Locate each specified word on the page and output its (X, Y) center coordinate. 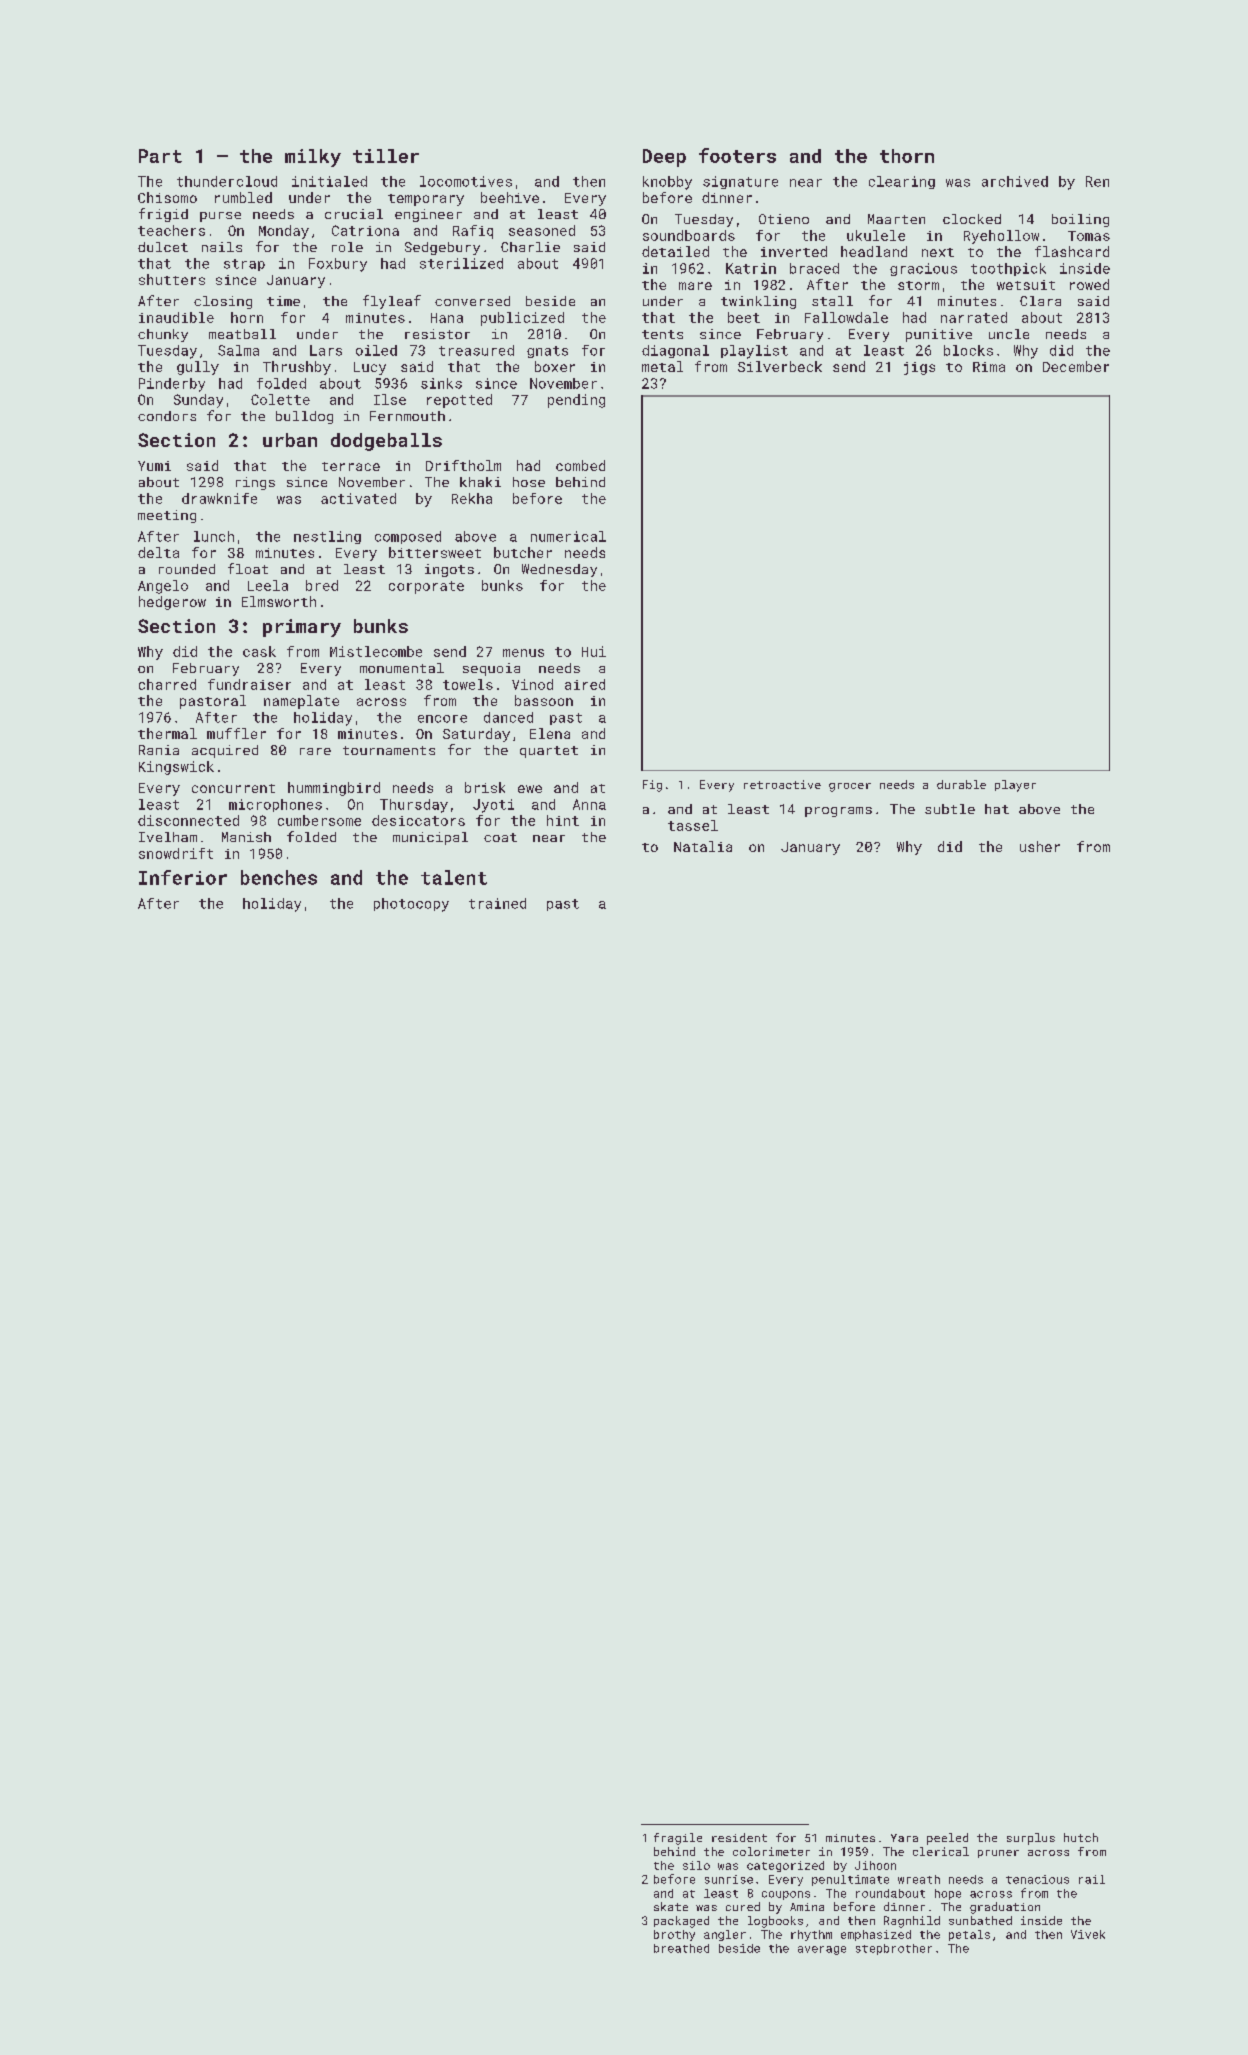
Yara (904, 1838)
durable (961, 784)
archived (1015, 181)
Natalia (703, 846)
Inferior (183, 877)
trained (497, 903)
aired (585, 684)
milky (313, 158)
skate (671, 1906)
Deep (664, 158)
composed (408, 537)
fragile (678, 1839)
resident (739, 1837)
